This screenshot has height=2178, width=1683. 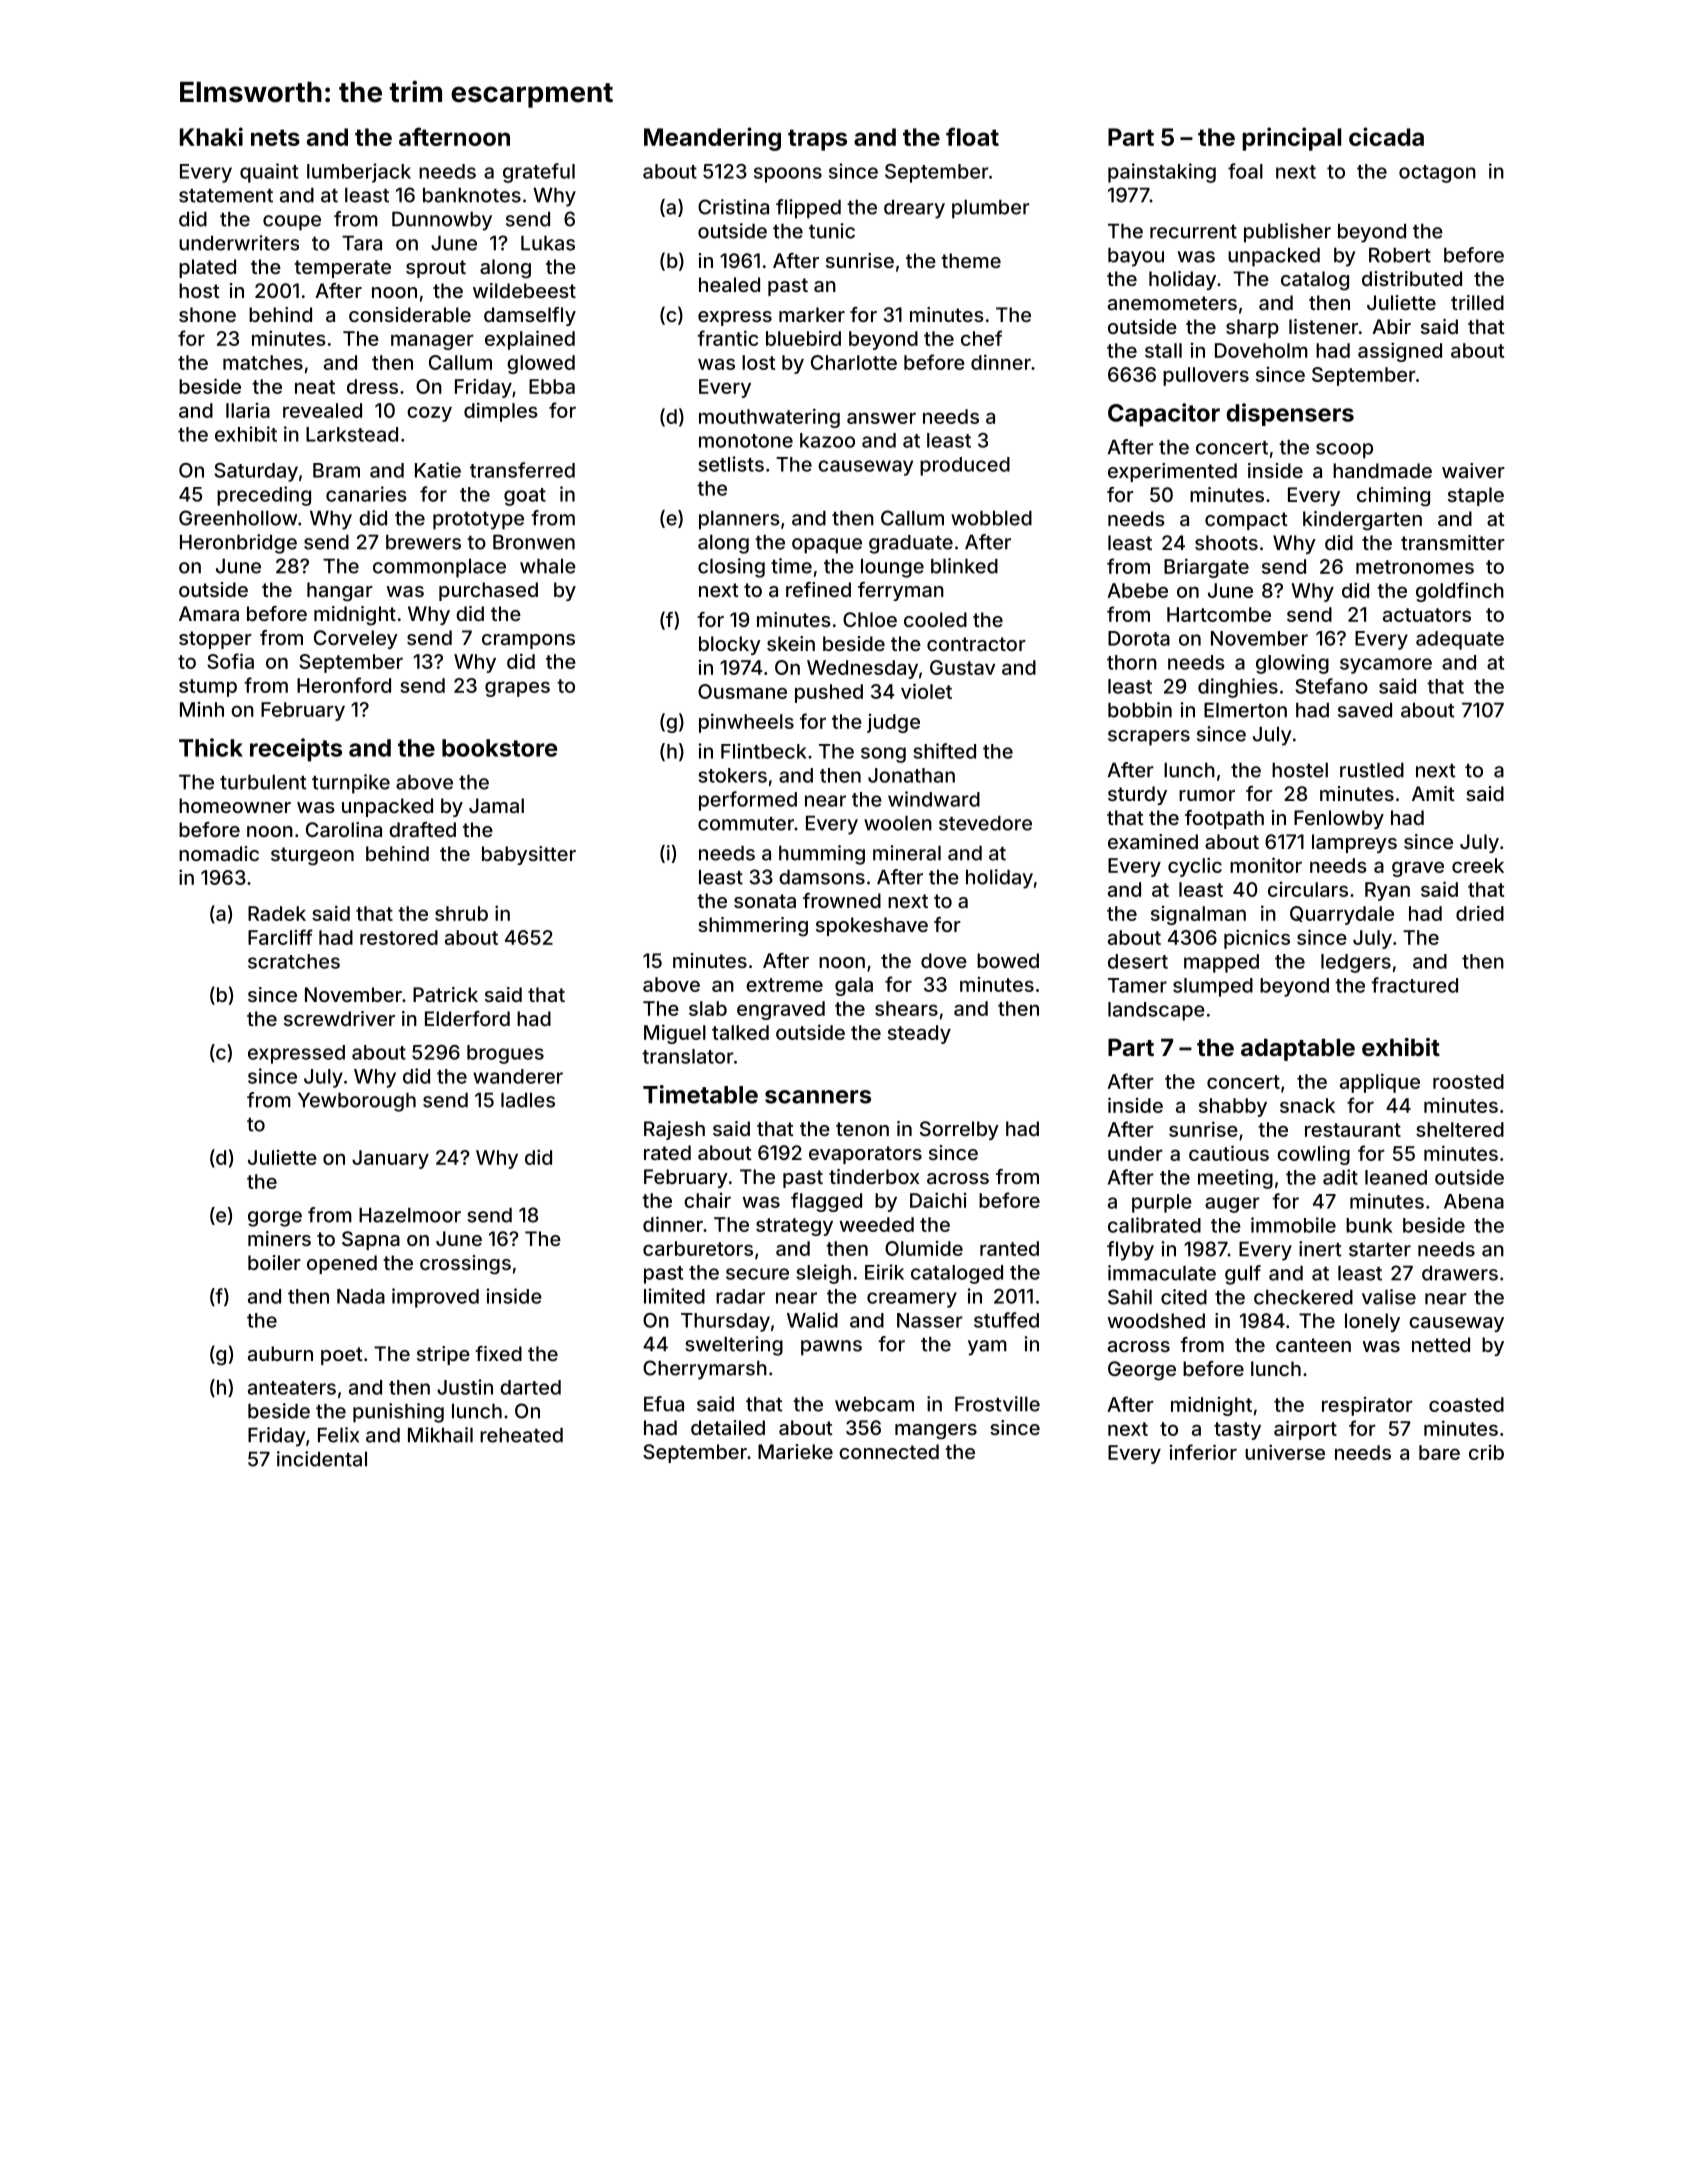 I want to click on scanners, so click(x=818, y=1097).
